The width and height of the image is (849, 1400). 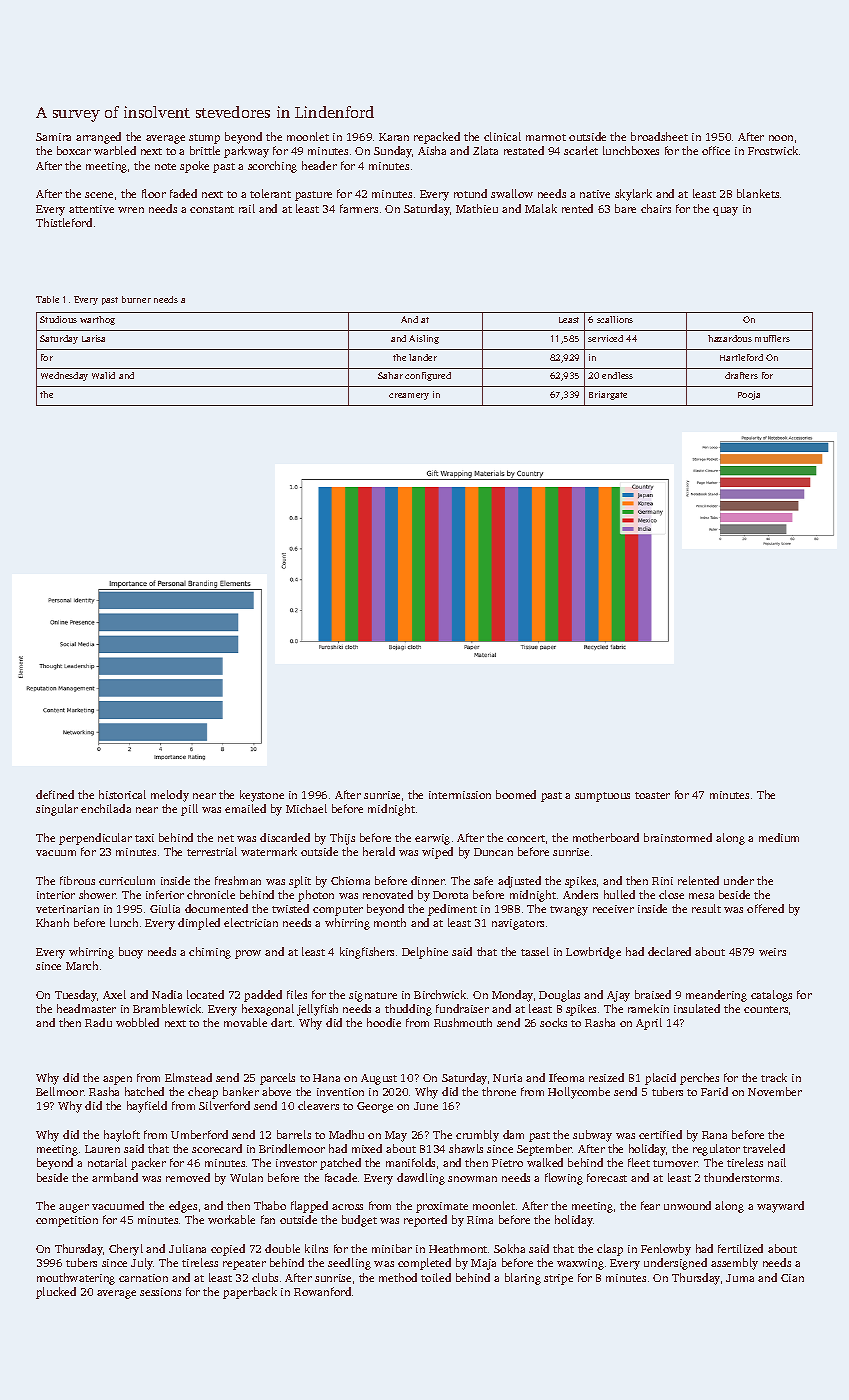 I want to click on offered, so click(x=765, y=908).
